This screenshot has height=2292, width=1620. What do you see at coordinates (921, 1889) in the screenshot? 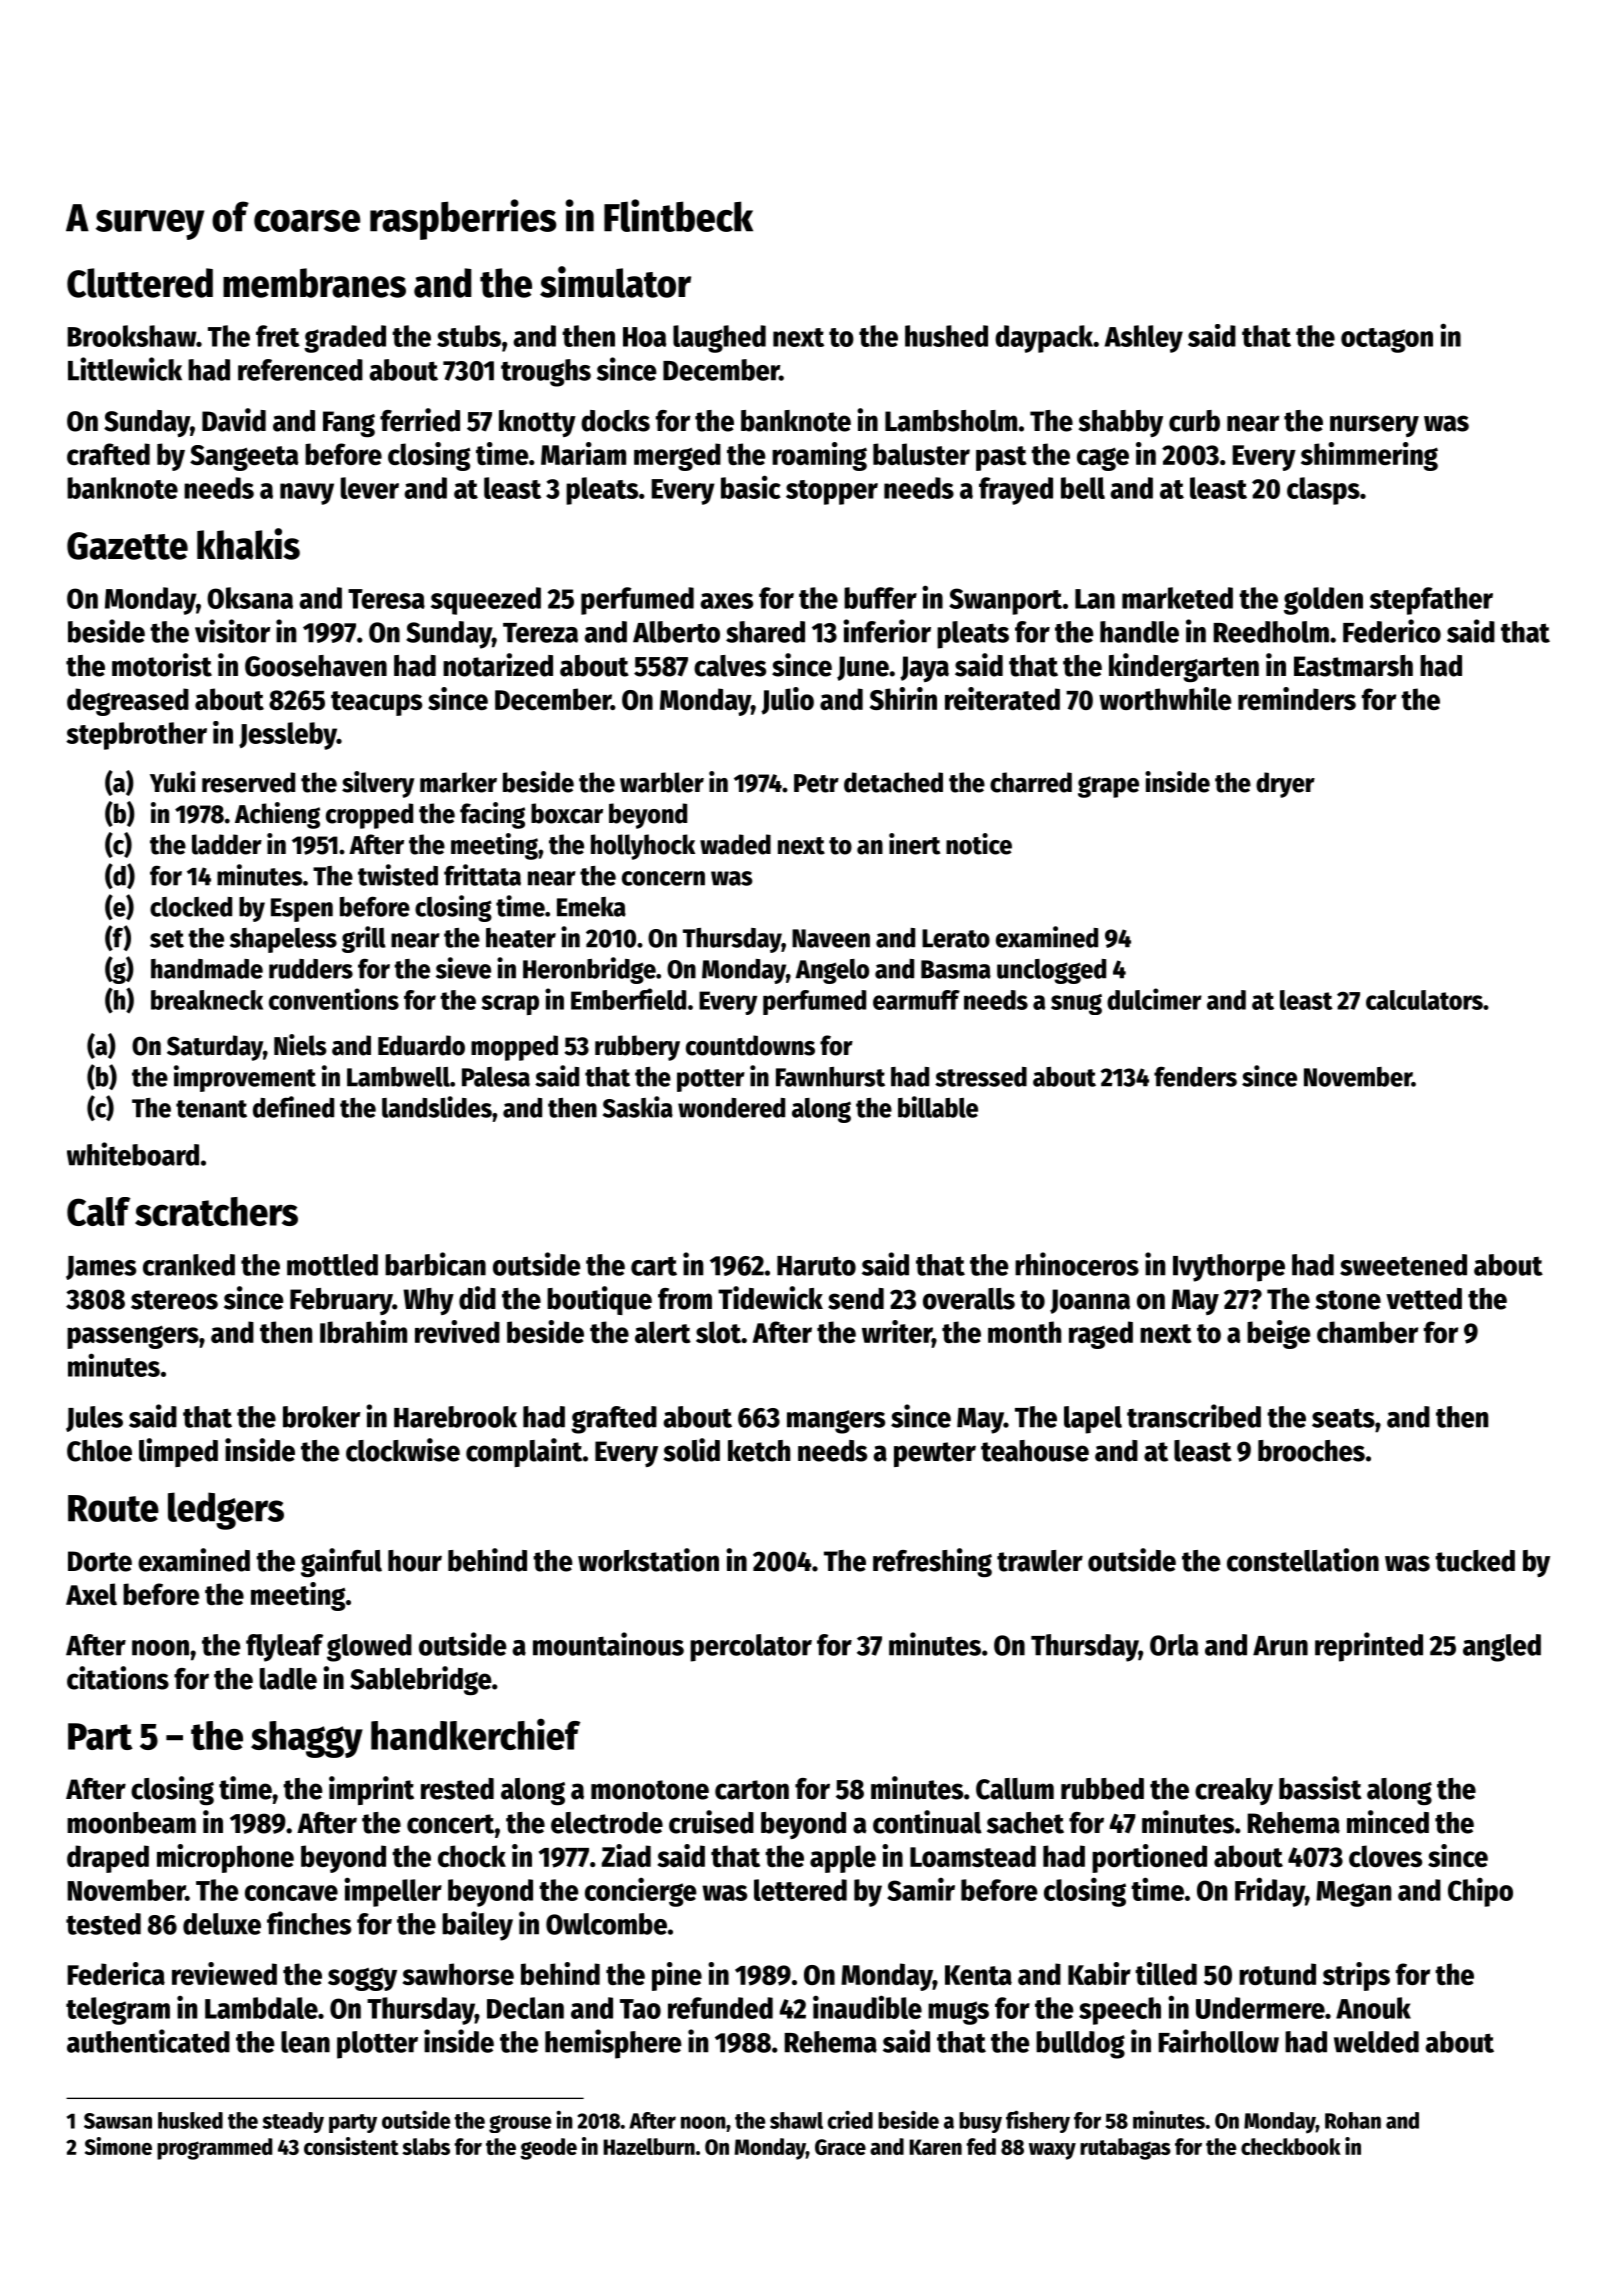
I see `Samir` at bounding box center [921, 1889].
